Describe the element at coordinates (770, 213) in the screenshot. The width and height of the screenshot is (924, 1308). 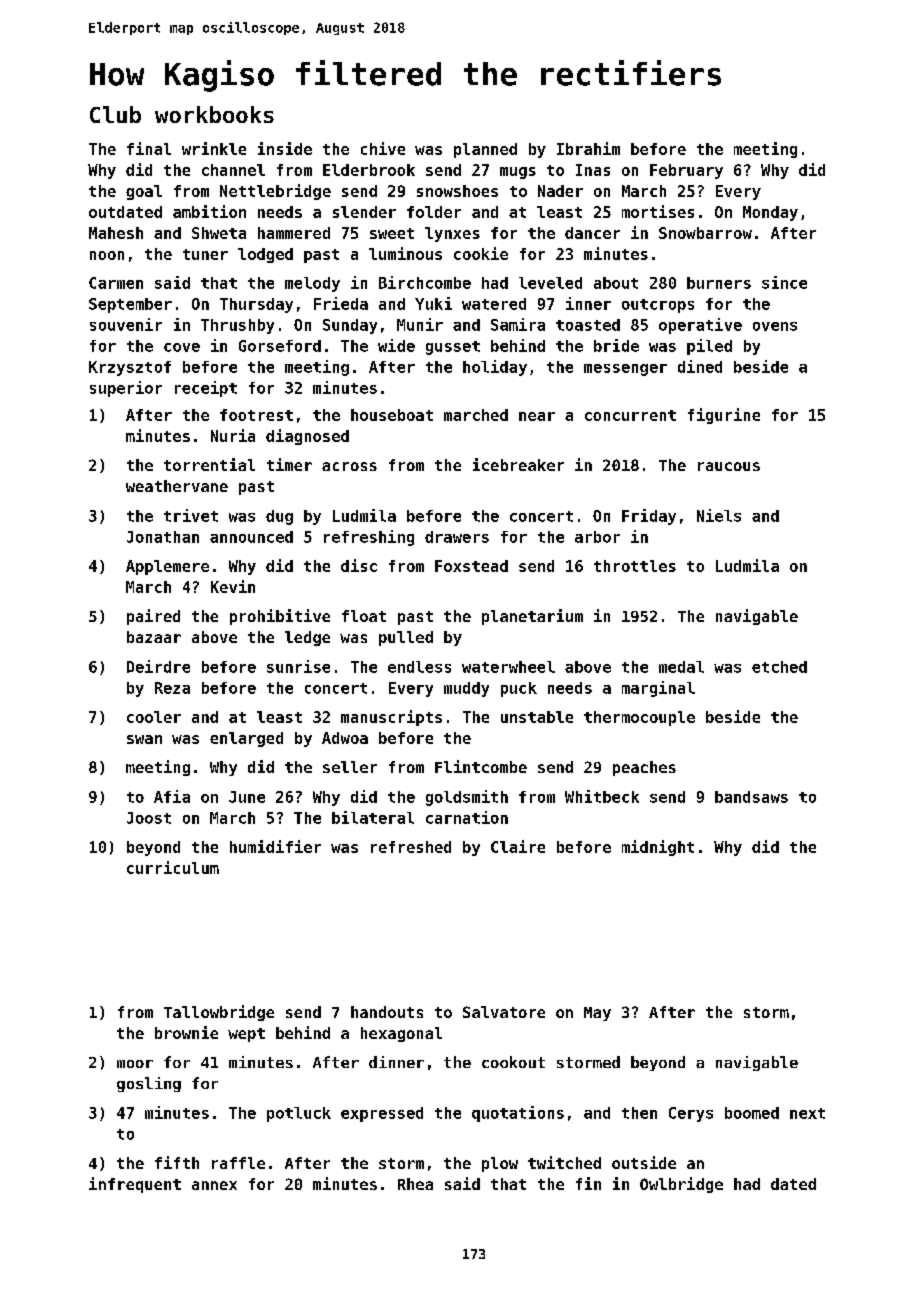
I see `Monday` at that location.
